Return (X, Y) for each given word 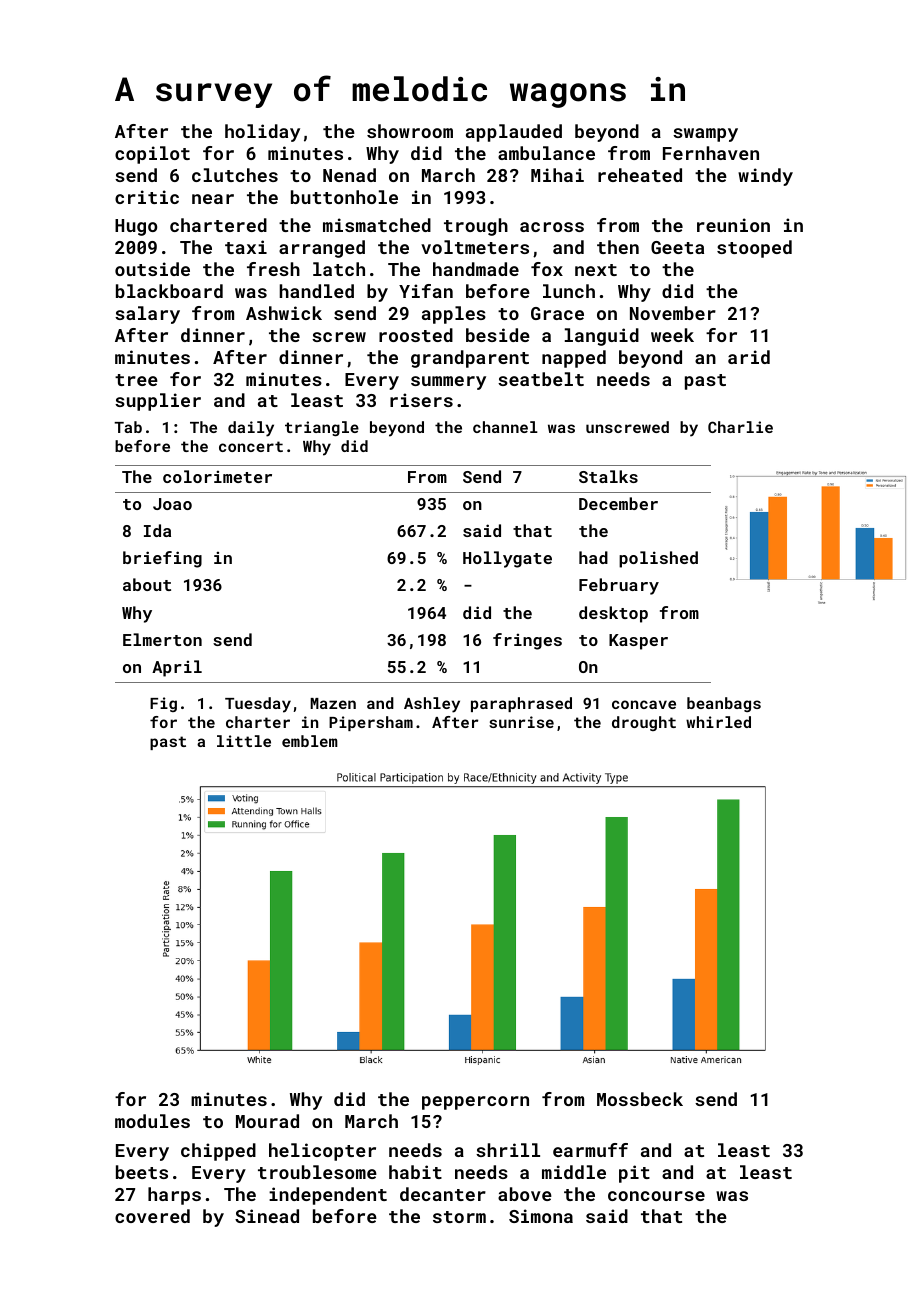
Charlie (740, 427)
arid (749, 357)
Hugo (136, 227)
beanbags (724, 704)
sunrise (521, 722)
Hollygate (507, 559)
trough (476, 227)
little (244, 741)
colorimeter (217, 476)
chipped (218, 1152)
